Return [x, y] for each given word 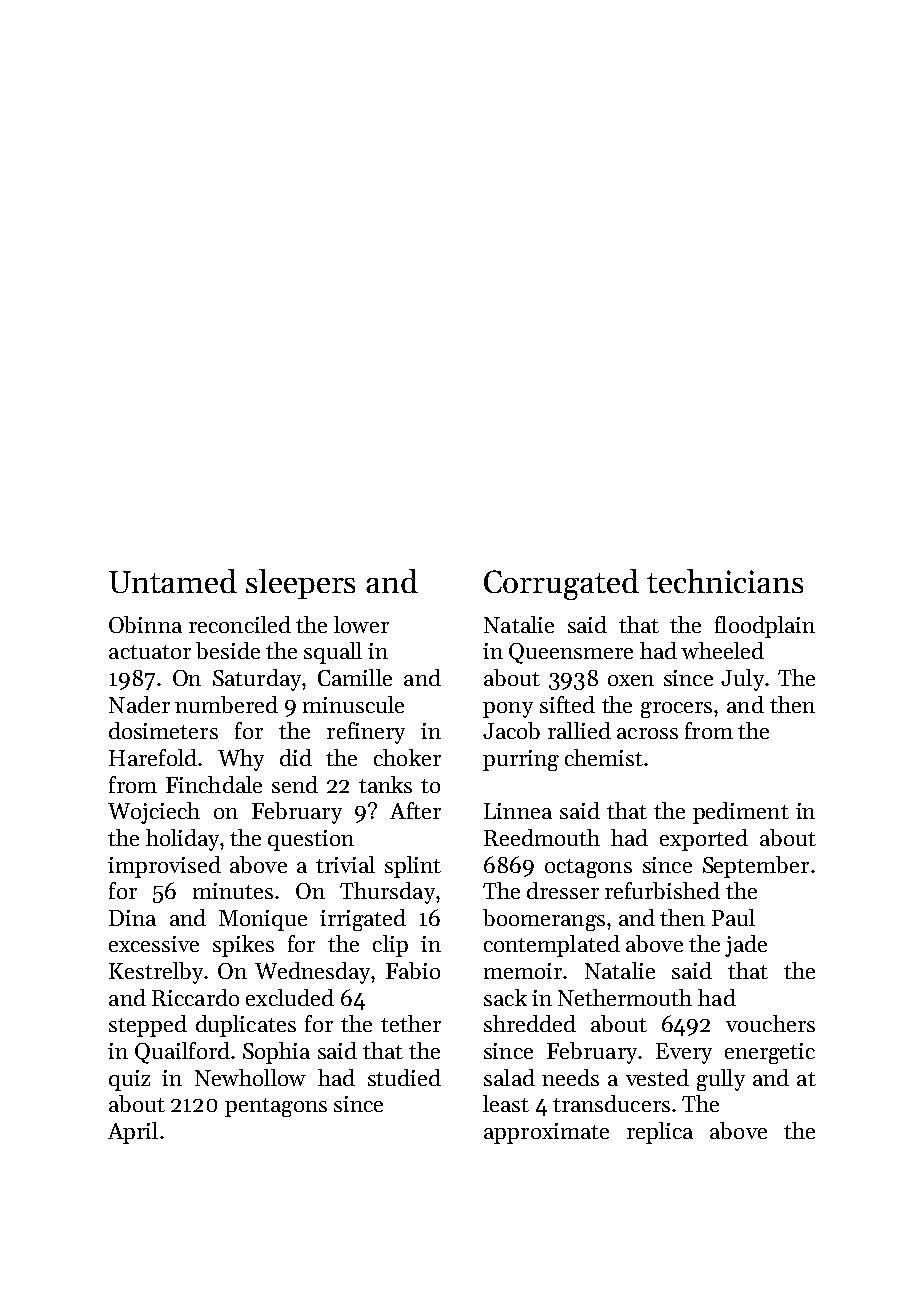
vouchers [770, 1023]
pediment [741, 813]
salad [509, 1077]
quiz [129, 1080]
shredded [530, 1023]
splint [413, 867]
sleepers [300, 584]
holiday [182, 840]
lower [361, 624]
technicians [725, 581]
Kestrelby [156, 973]
